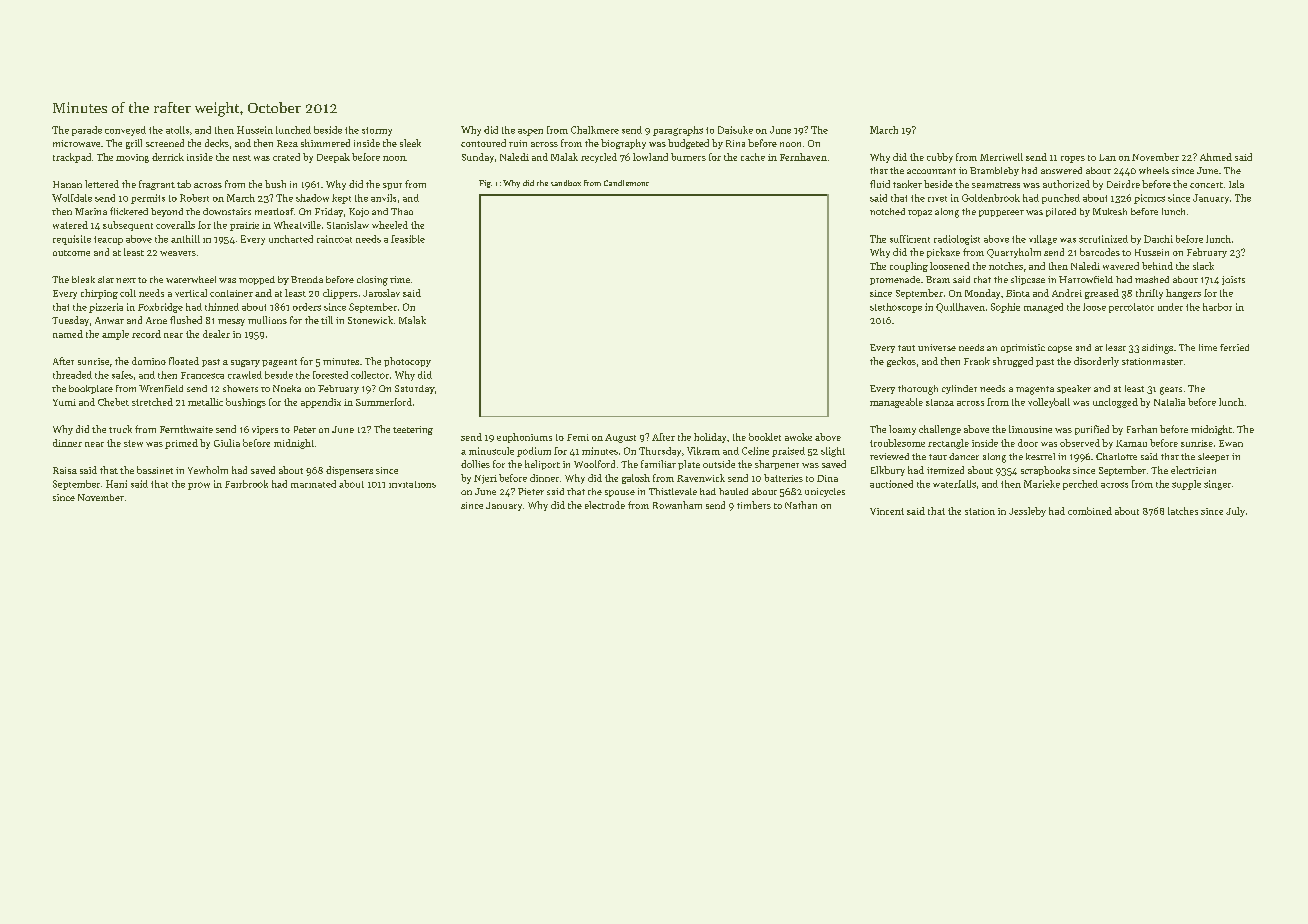 The width and height of the screenshot is (1308, 924). I want to click on Fairbrook, so click(246, 484).
